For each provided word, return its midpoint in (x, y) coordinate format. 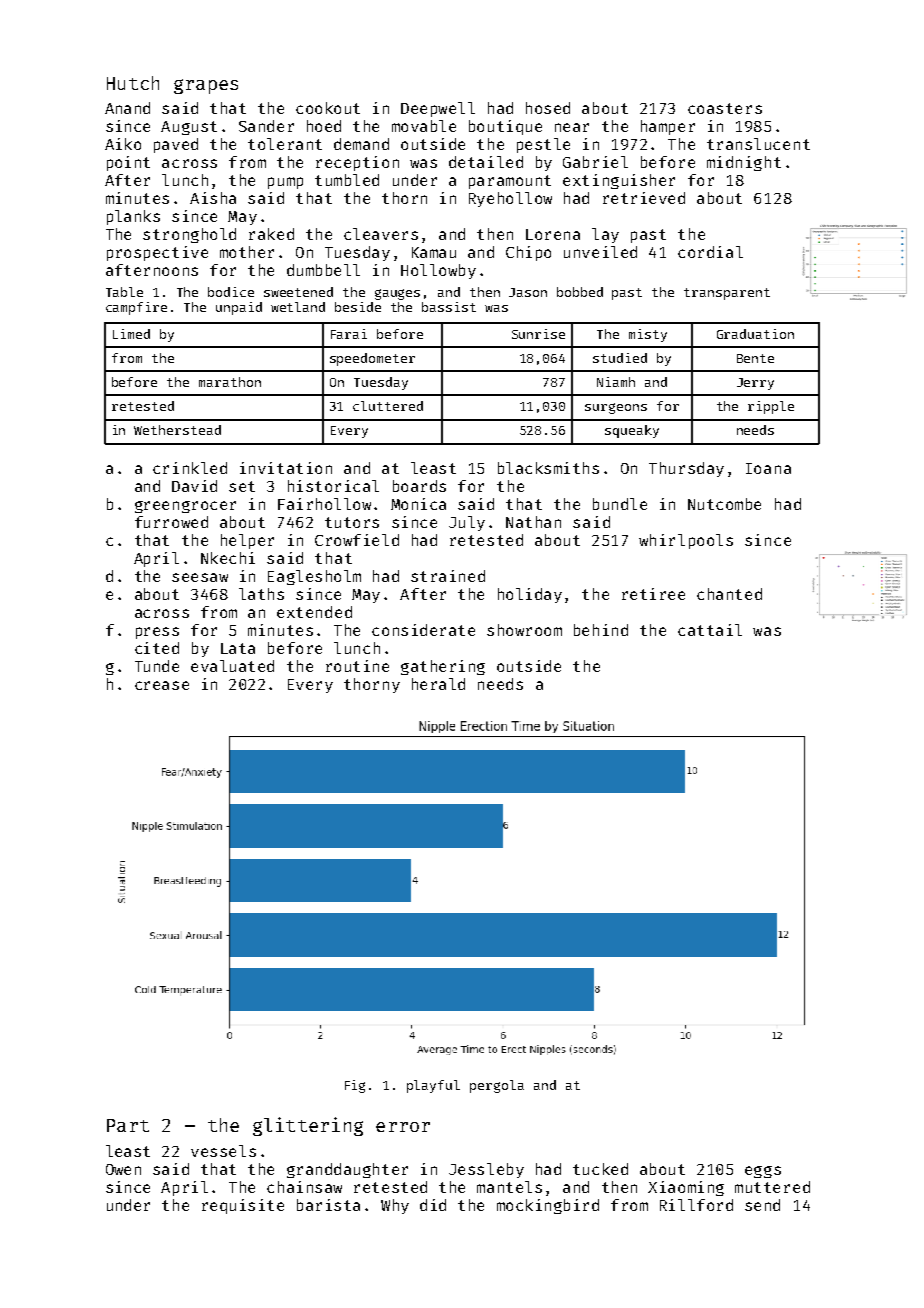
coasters (725, 108)
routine (357, 666)
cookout (328, 108)
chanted (729, 594)
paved (176, 145)
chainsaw (304, 1187)
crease (162, 685)
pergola (497, 1086)
